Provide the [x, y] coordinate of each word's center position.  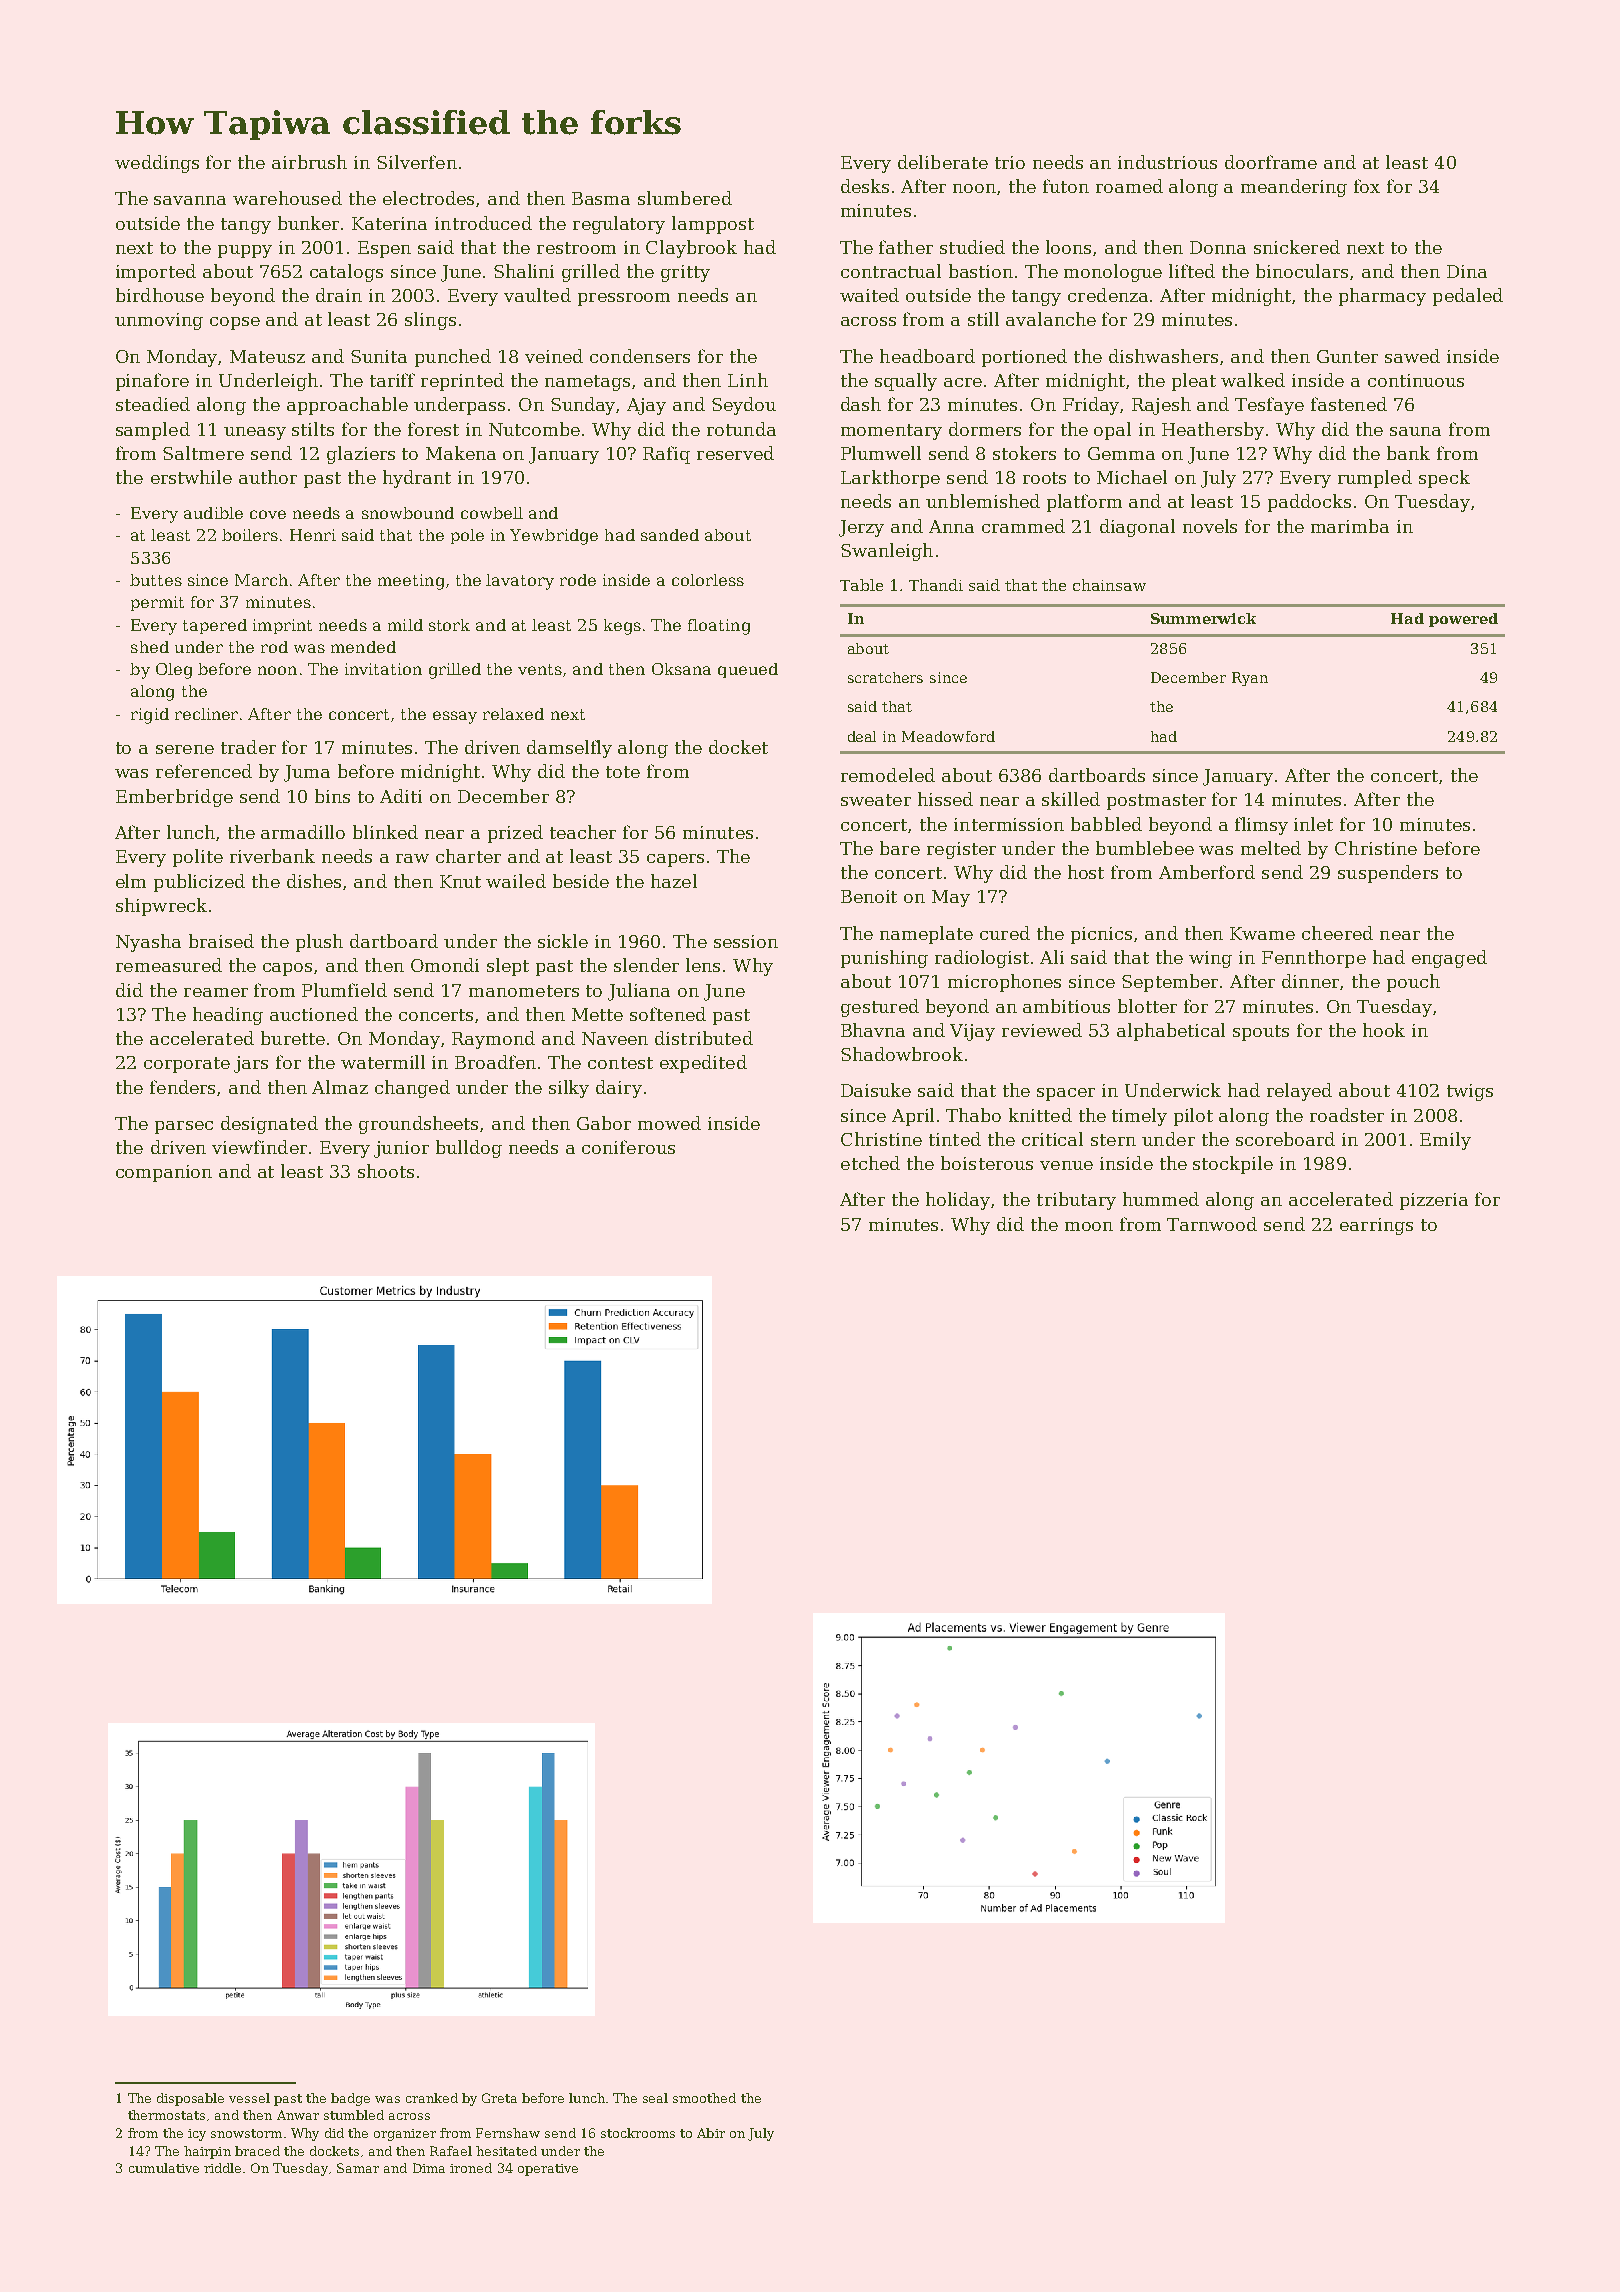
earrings [1376, 1226]
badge [350, 2099]
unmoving [159, 321]
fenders [182, 1087]
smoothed [704, 2098]
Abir [711, 2133]
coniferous [628, 1147]
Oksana [681, 669]
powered [1463, 620]
